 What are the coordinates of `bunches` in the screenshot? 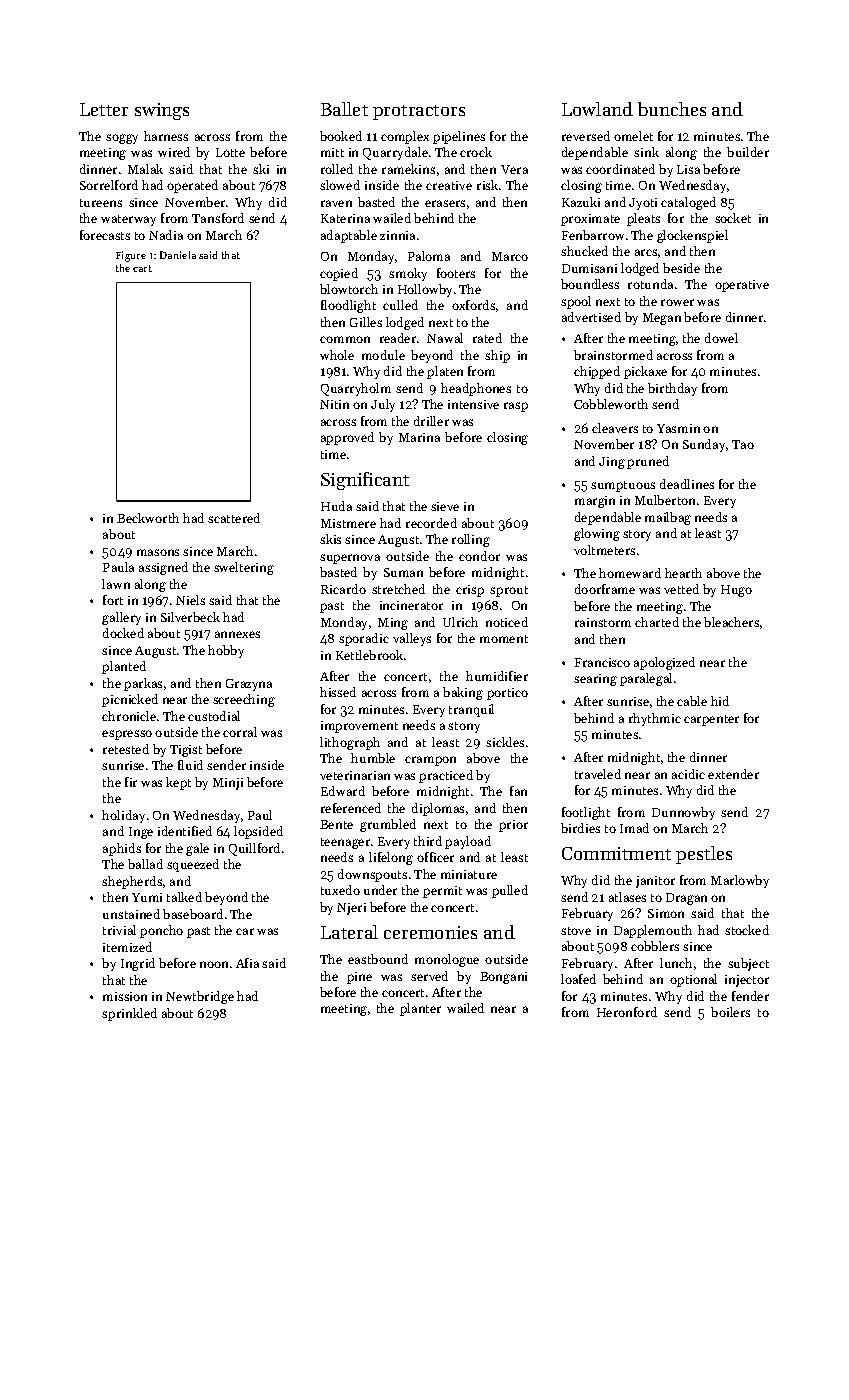 It's located at (672, 109).
